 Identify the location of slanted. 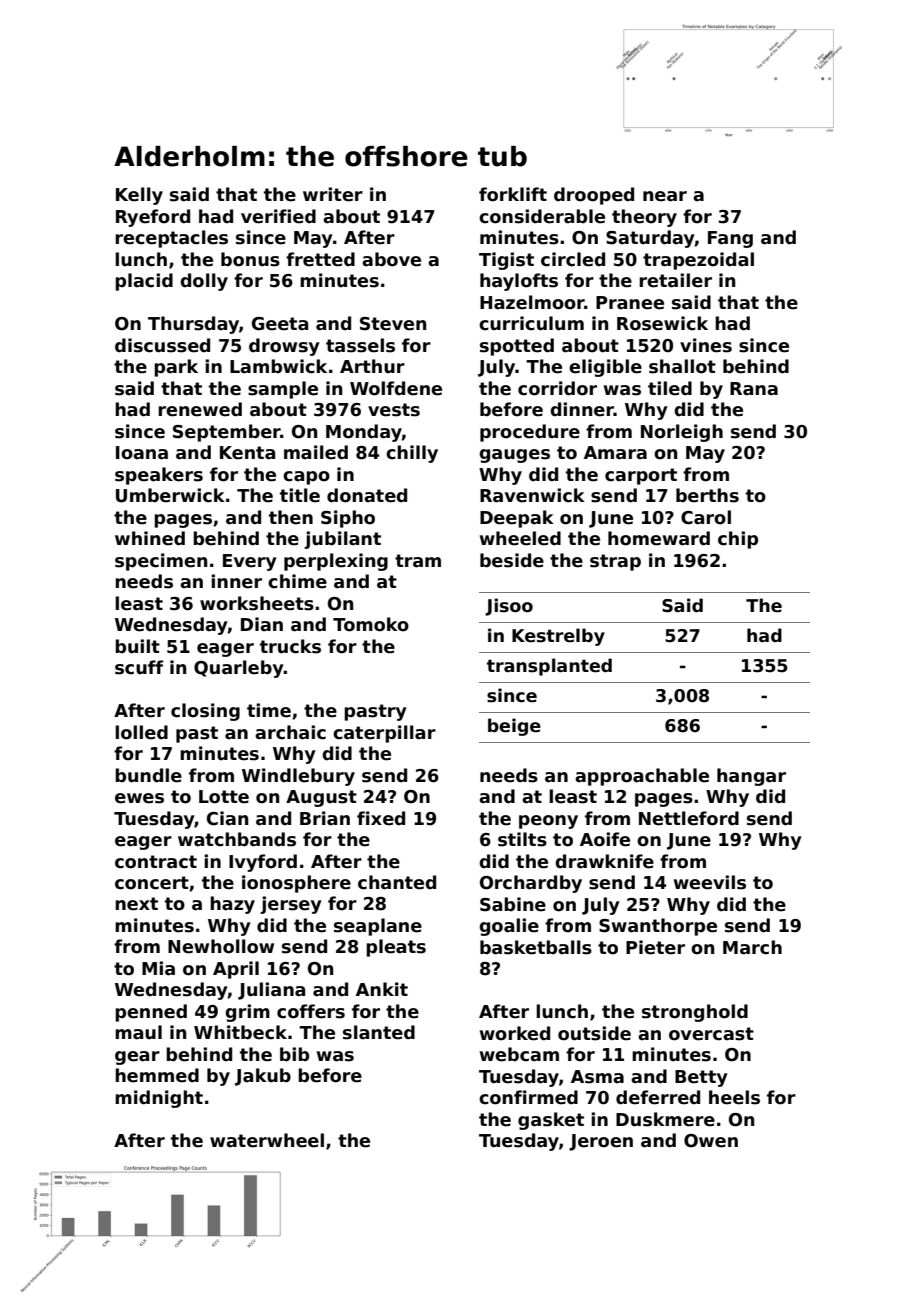
(379, 1032).
